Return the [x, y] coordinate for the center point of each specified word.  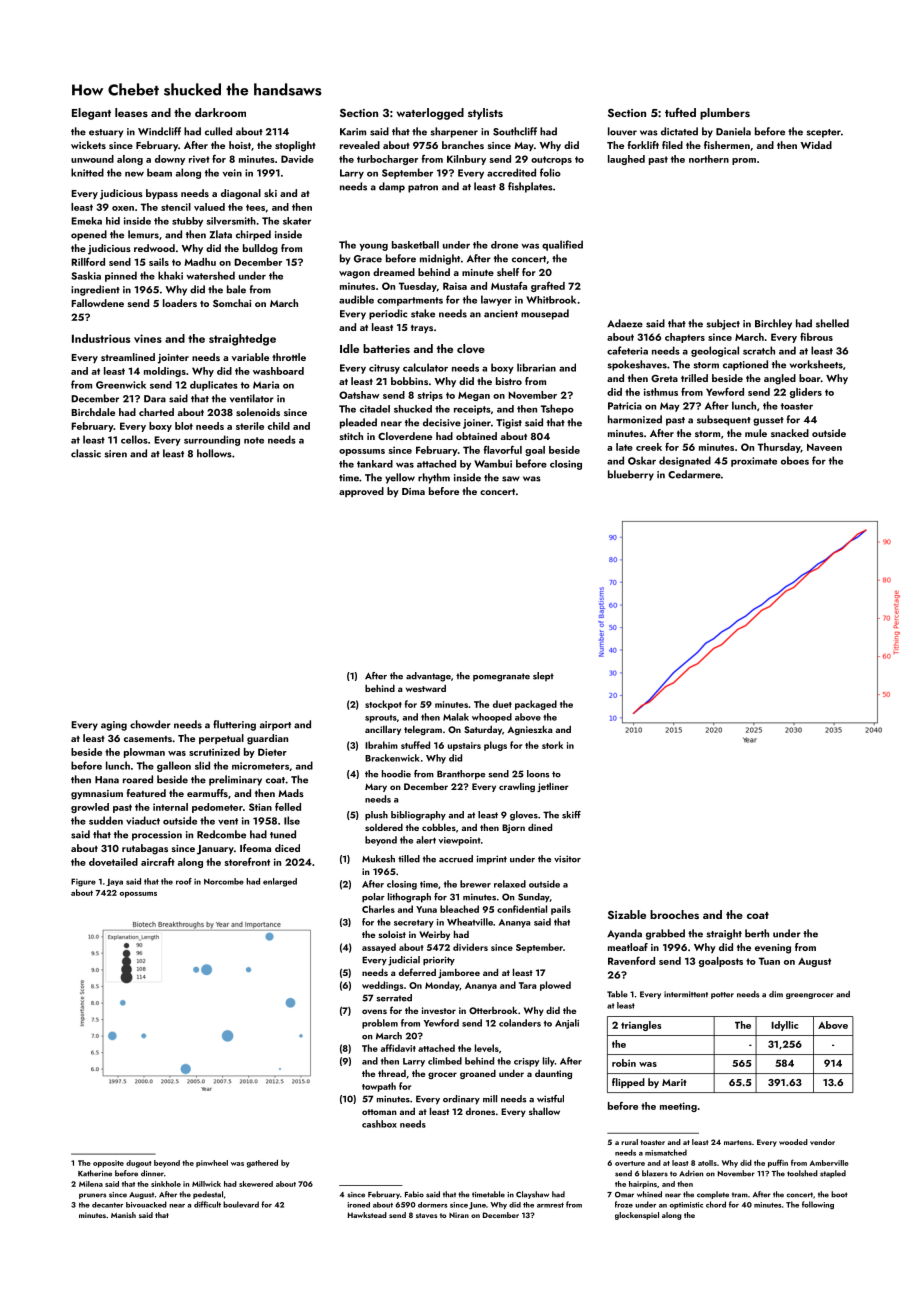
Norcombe [224, 881]
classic [86, 453]
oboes [795, 460]
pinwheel [212, 1164]
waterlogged [430, 114]
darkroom [220, 112]
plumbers [725, 114]
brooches [674, 914]
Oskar [642, 460]
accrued [456, 859]
